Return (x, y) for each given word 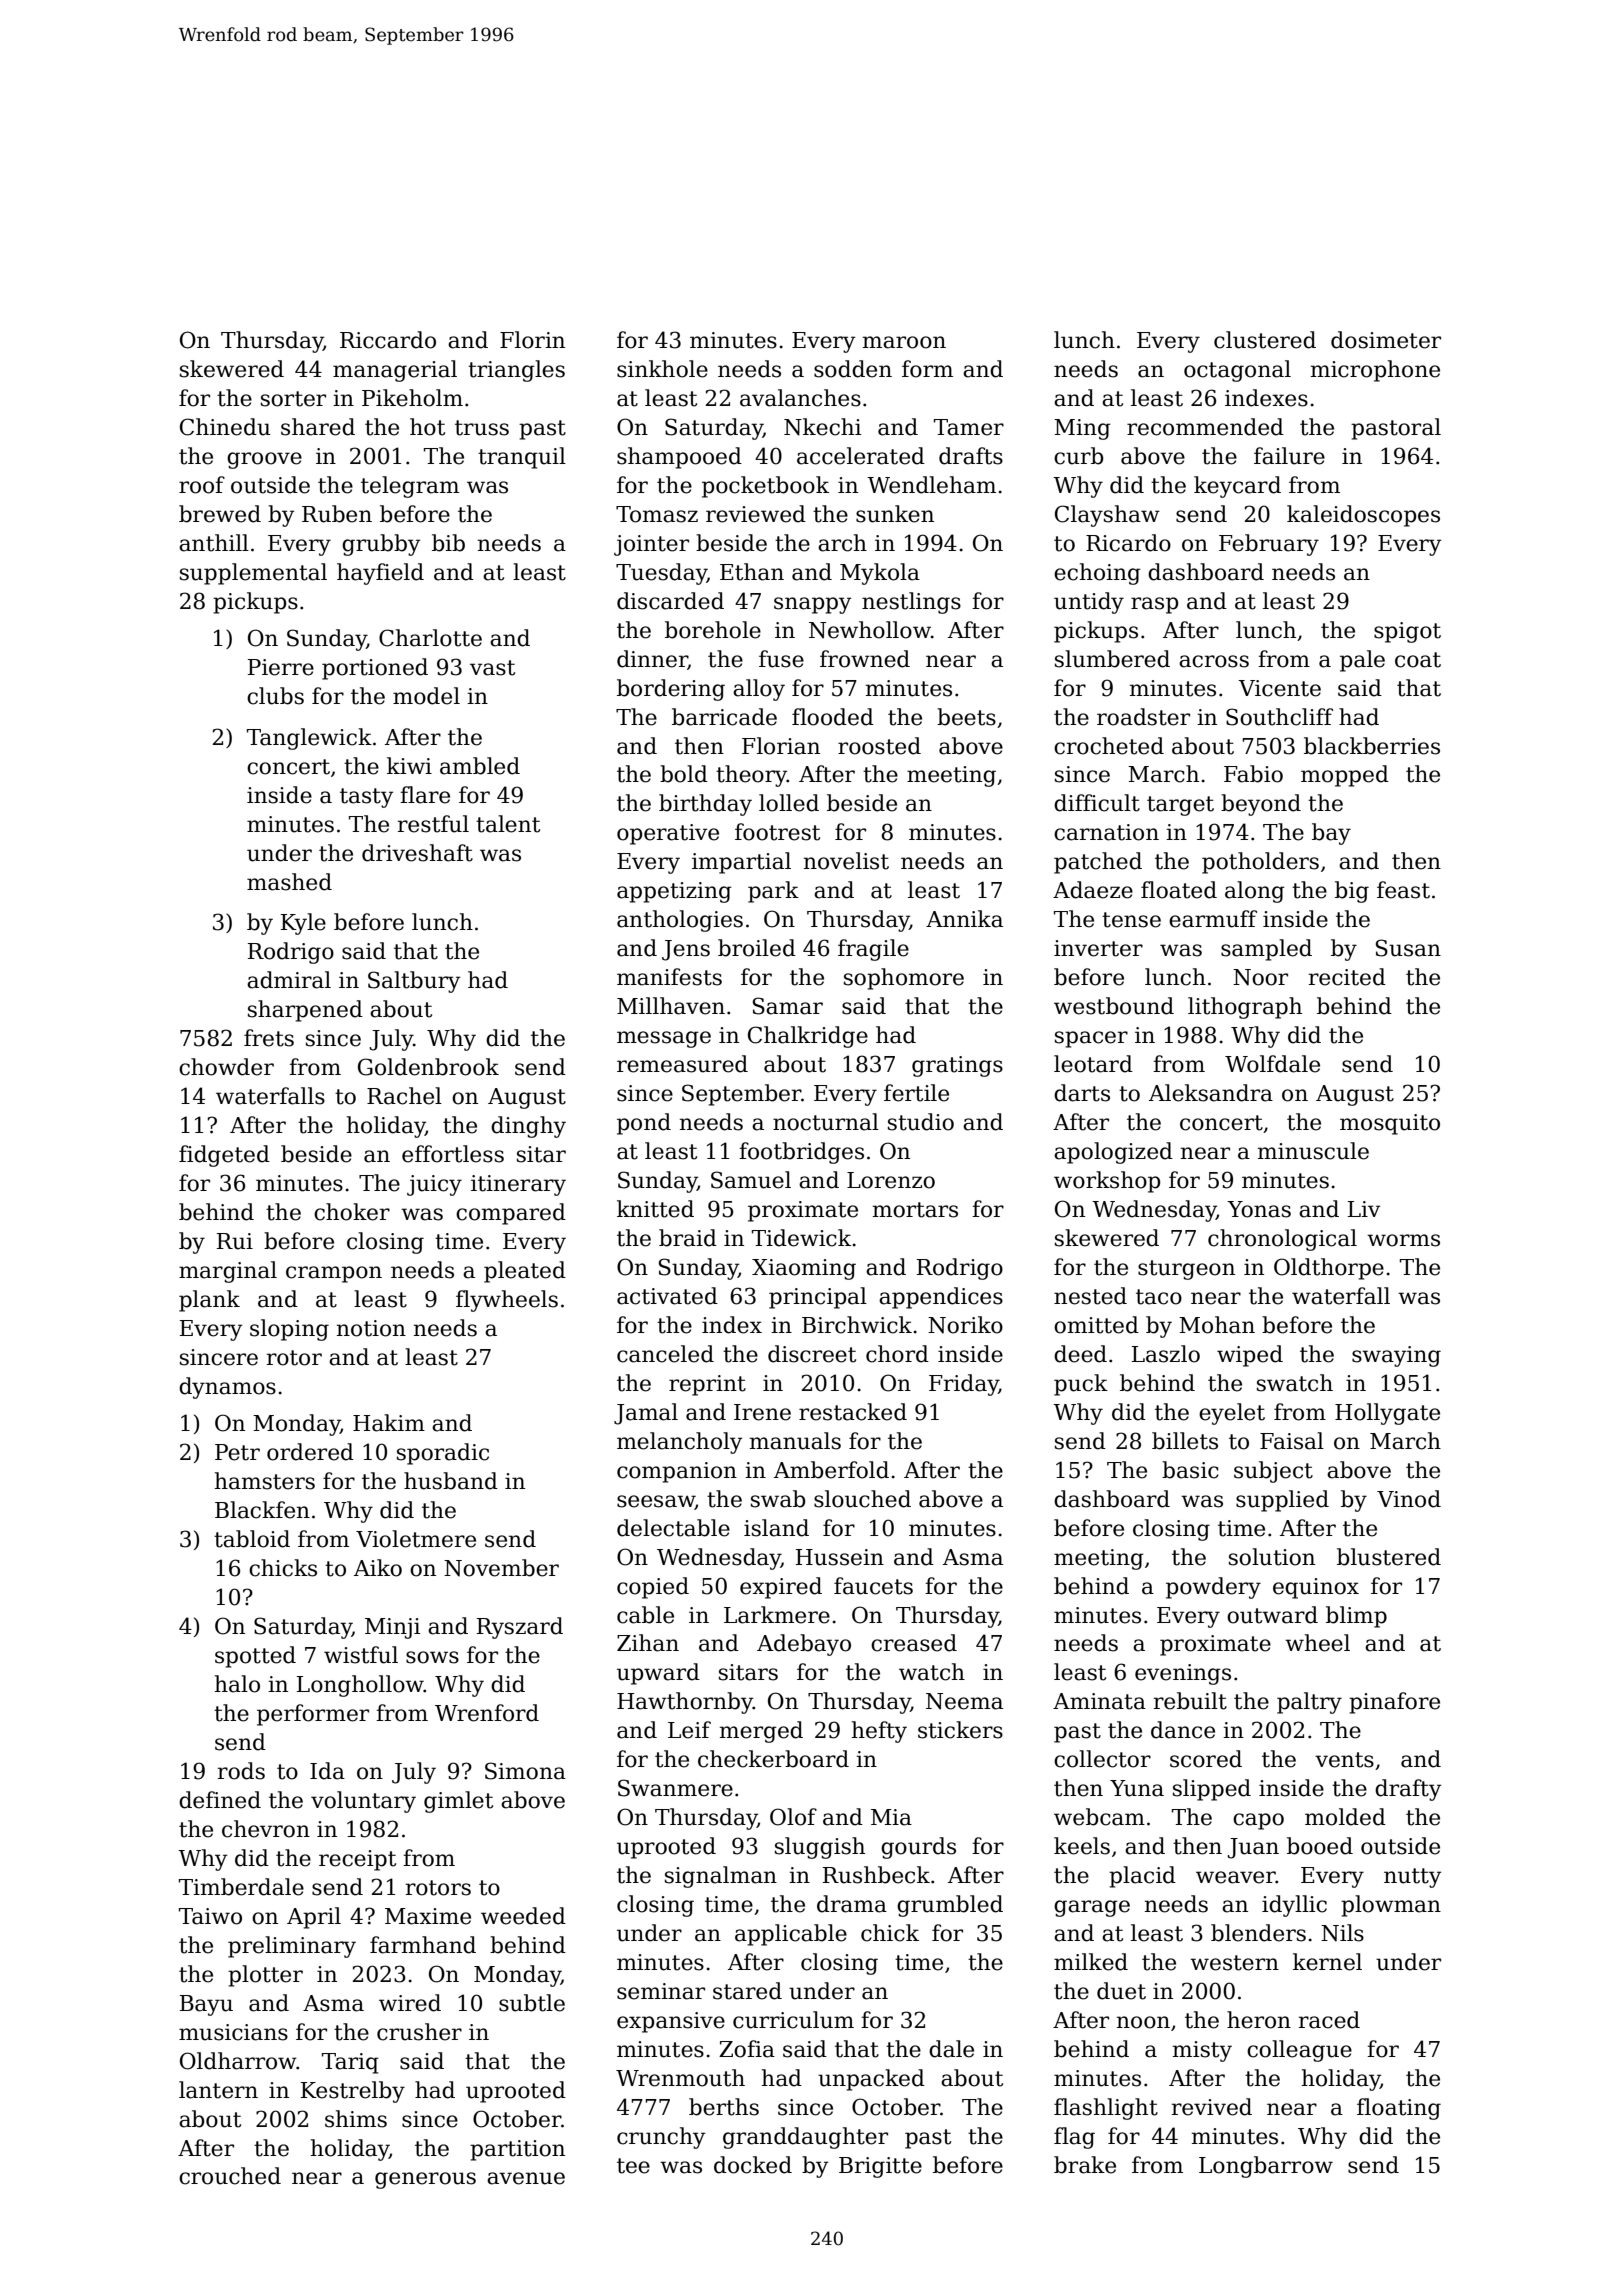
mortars (915, 1210)
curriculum (793, 2020)
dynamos (227, 1388)
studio (921, 1122)
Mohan (1217, 1325)
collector (1102, 1759)
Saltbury (414, 982)
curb (1078, 456)
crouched (230, 2176)
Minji (392, 1628)
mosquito (1390, 1124)
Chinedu (225, 427)
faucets (873, 1586)
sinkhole (662, 369)
